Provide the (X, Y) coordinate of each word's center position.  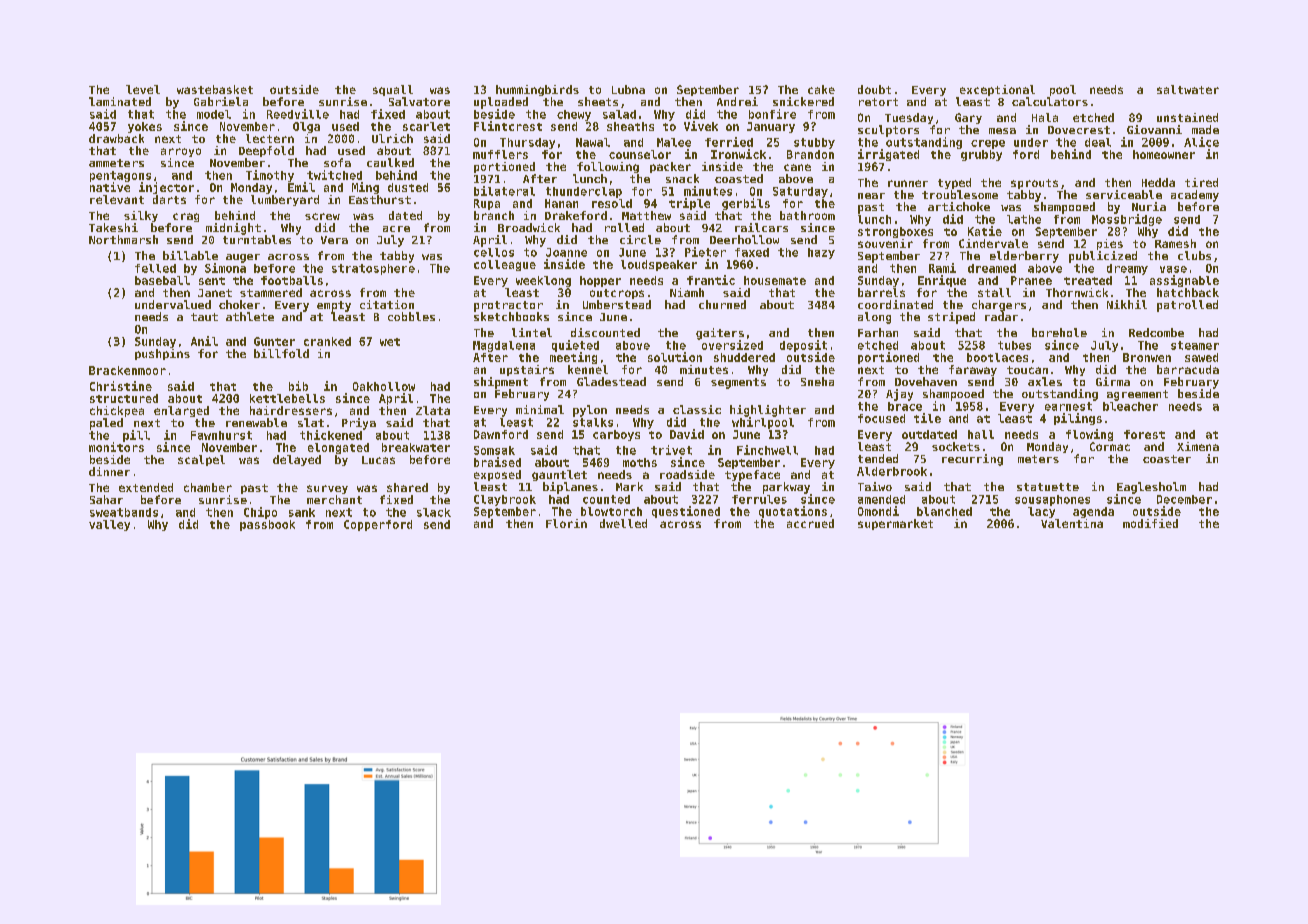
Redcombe (1156, 332)
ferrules (759, 499)
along (874, 318)
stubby (814, 143)
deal (1098, 142)
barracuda (1188, 369)
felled (155, 268)
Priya (359, 424)
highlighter (768, 411)
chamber (208, 487)
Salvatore (419, 101)
